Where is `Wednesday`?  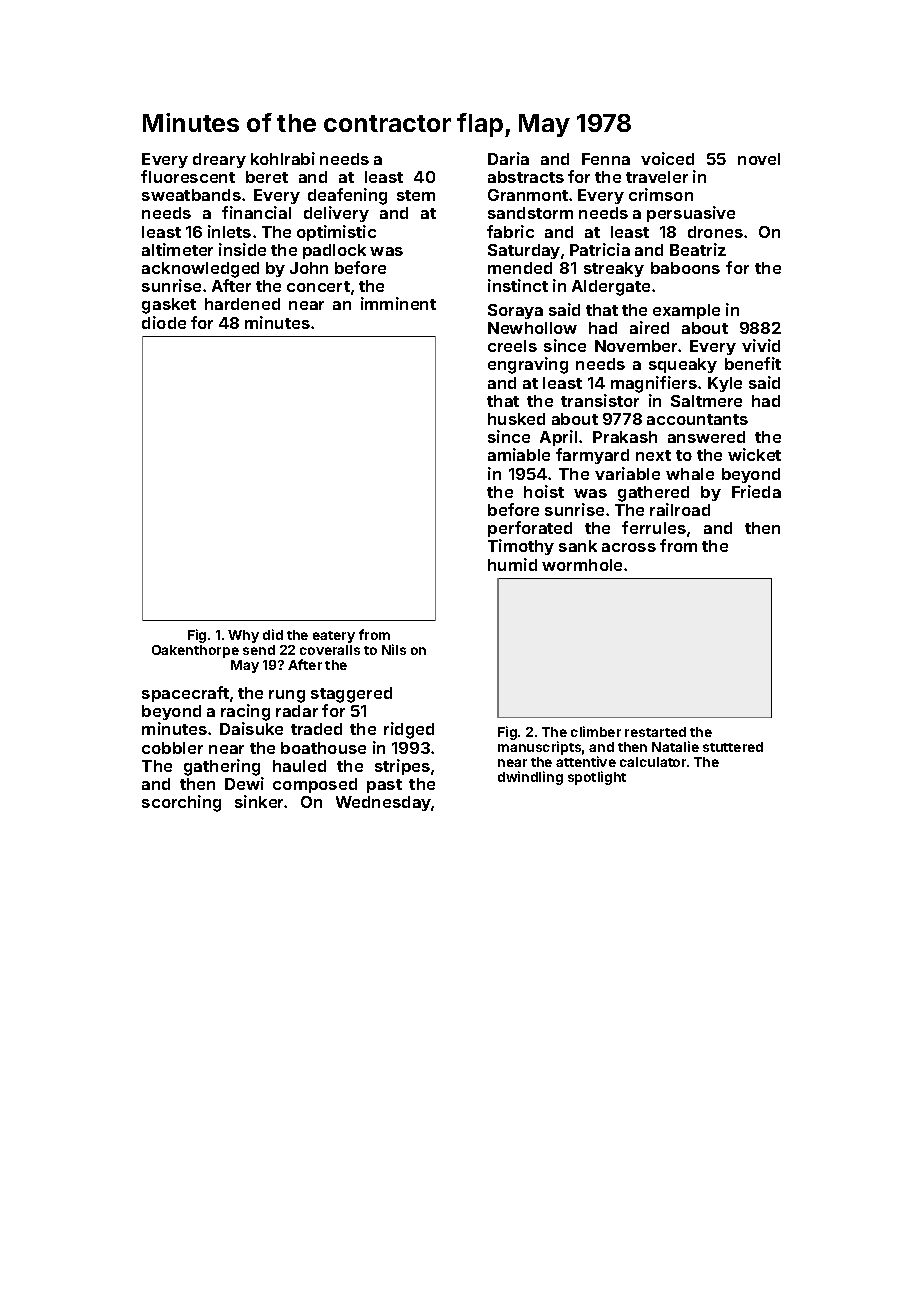
Wednesday is located at coordinates (384, 803).
